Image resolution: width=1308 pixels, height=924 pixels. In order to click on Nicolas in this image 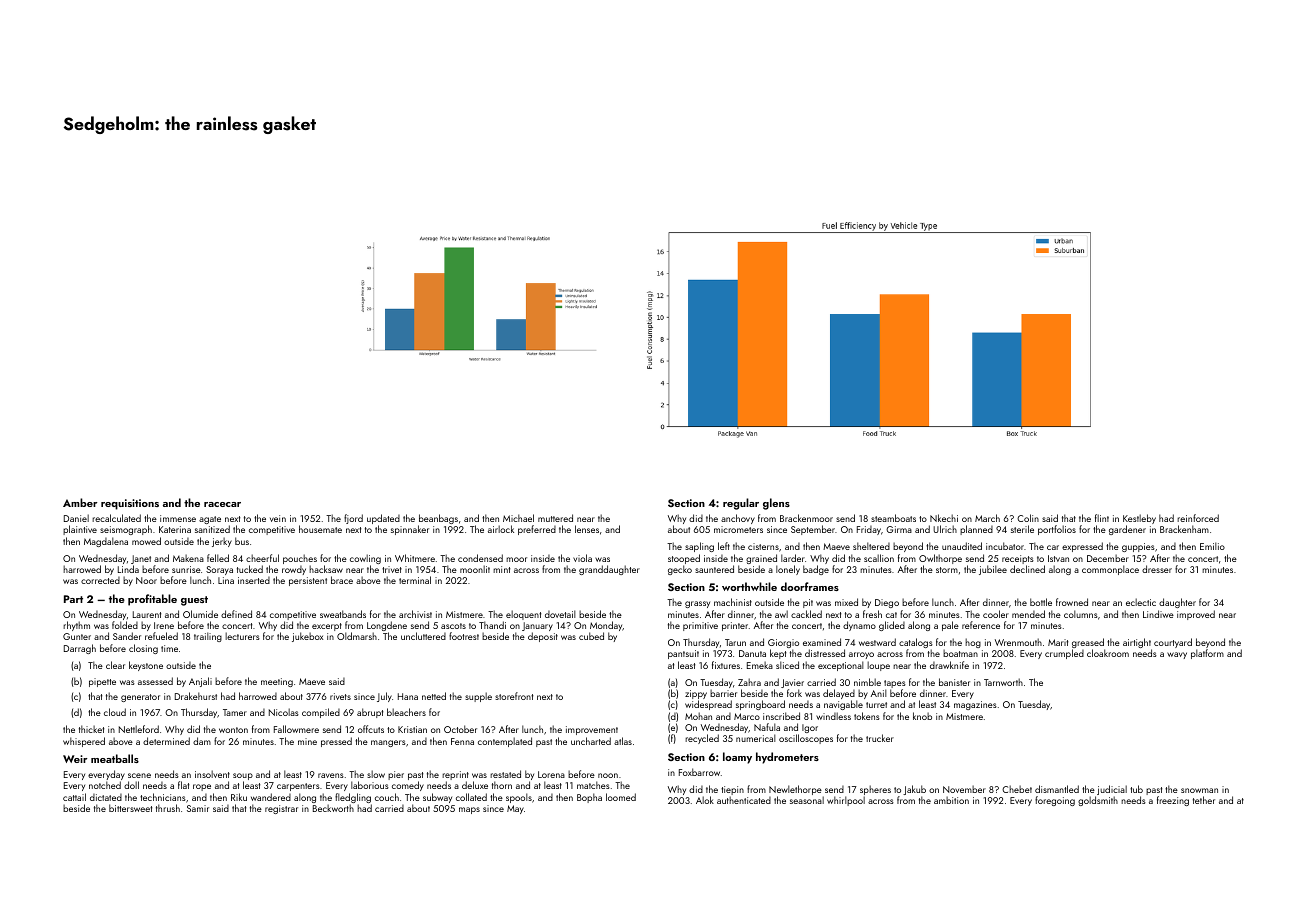, I will do `click(284, 712)`.
